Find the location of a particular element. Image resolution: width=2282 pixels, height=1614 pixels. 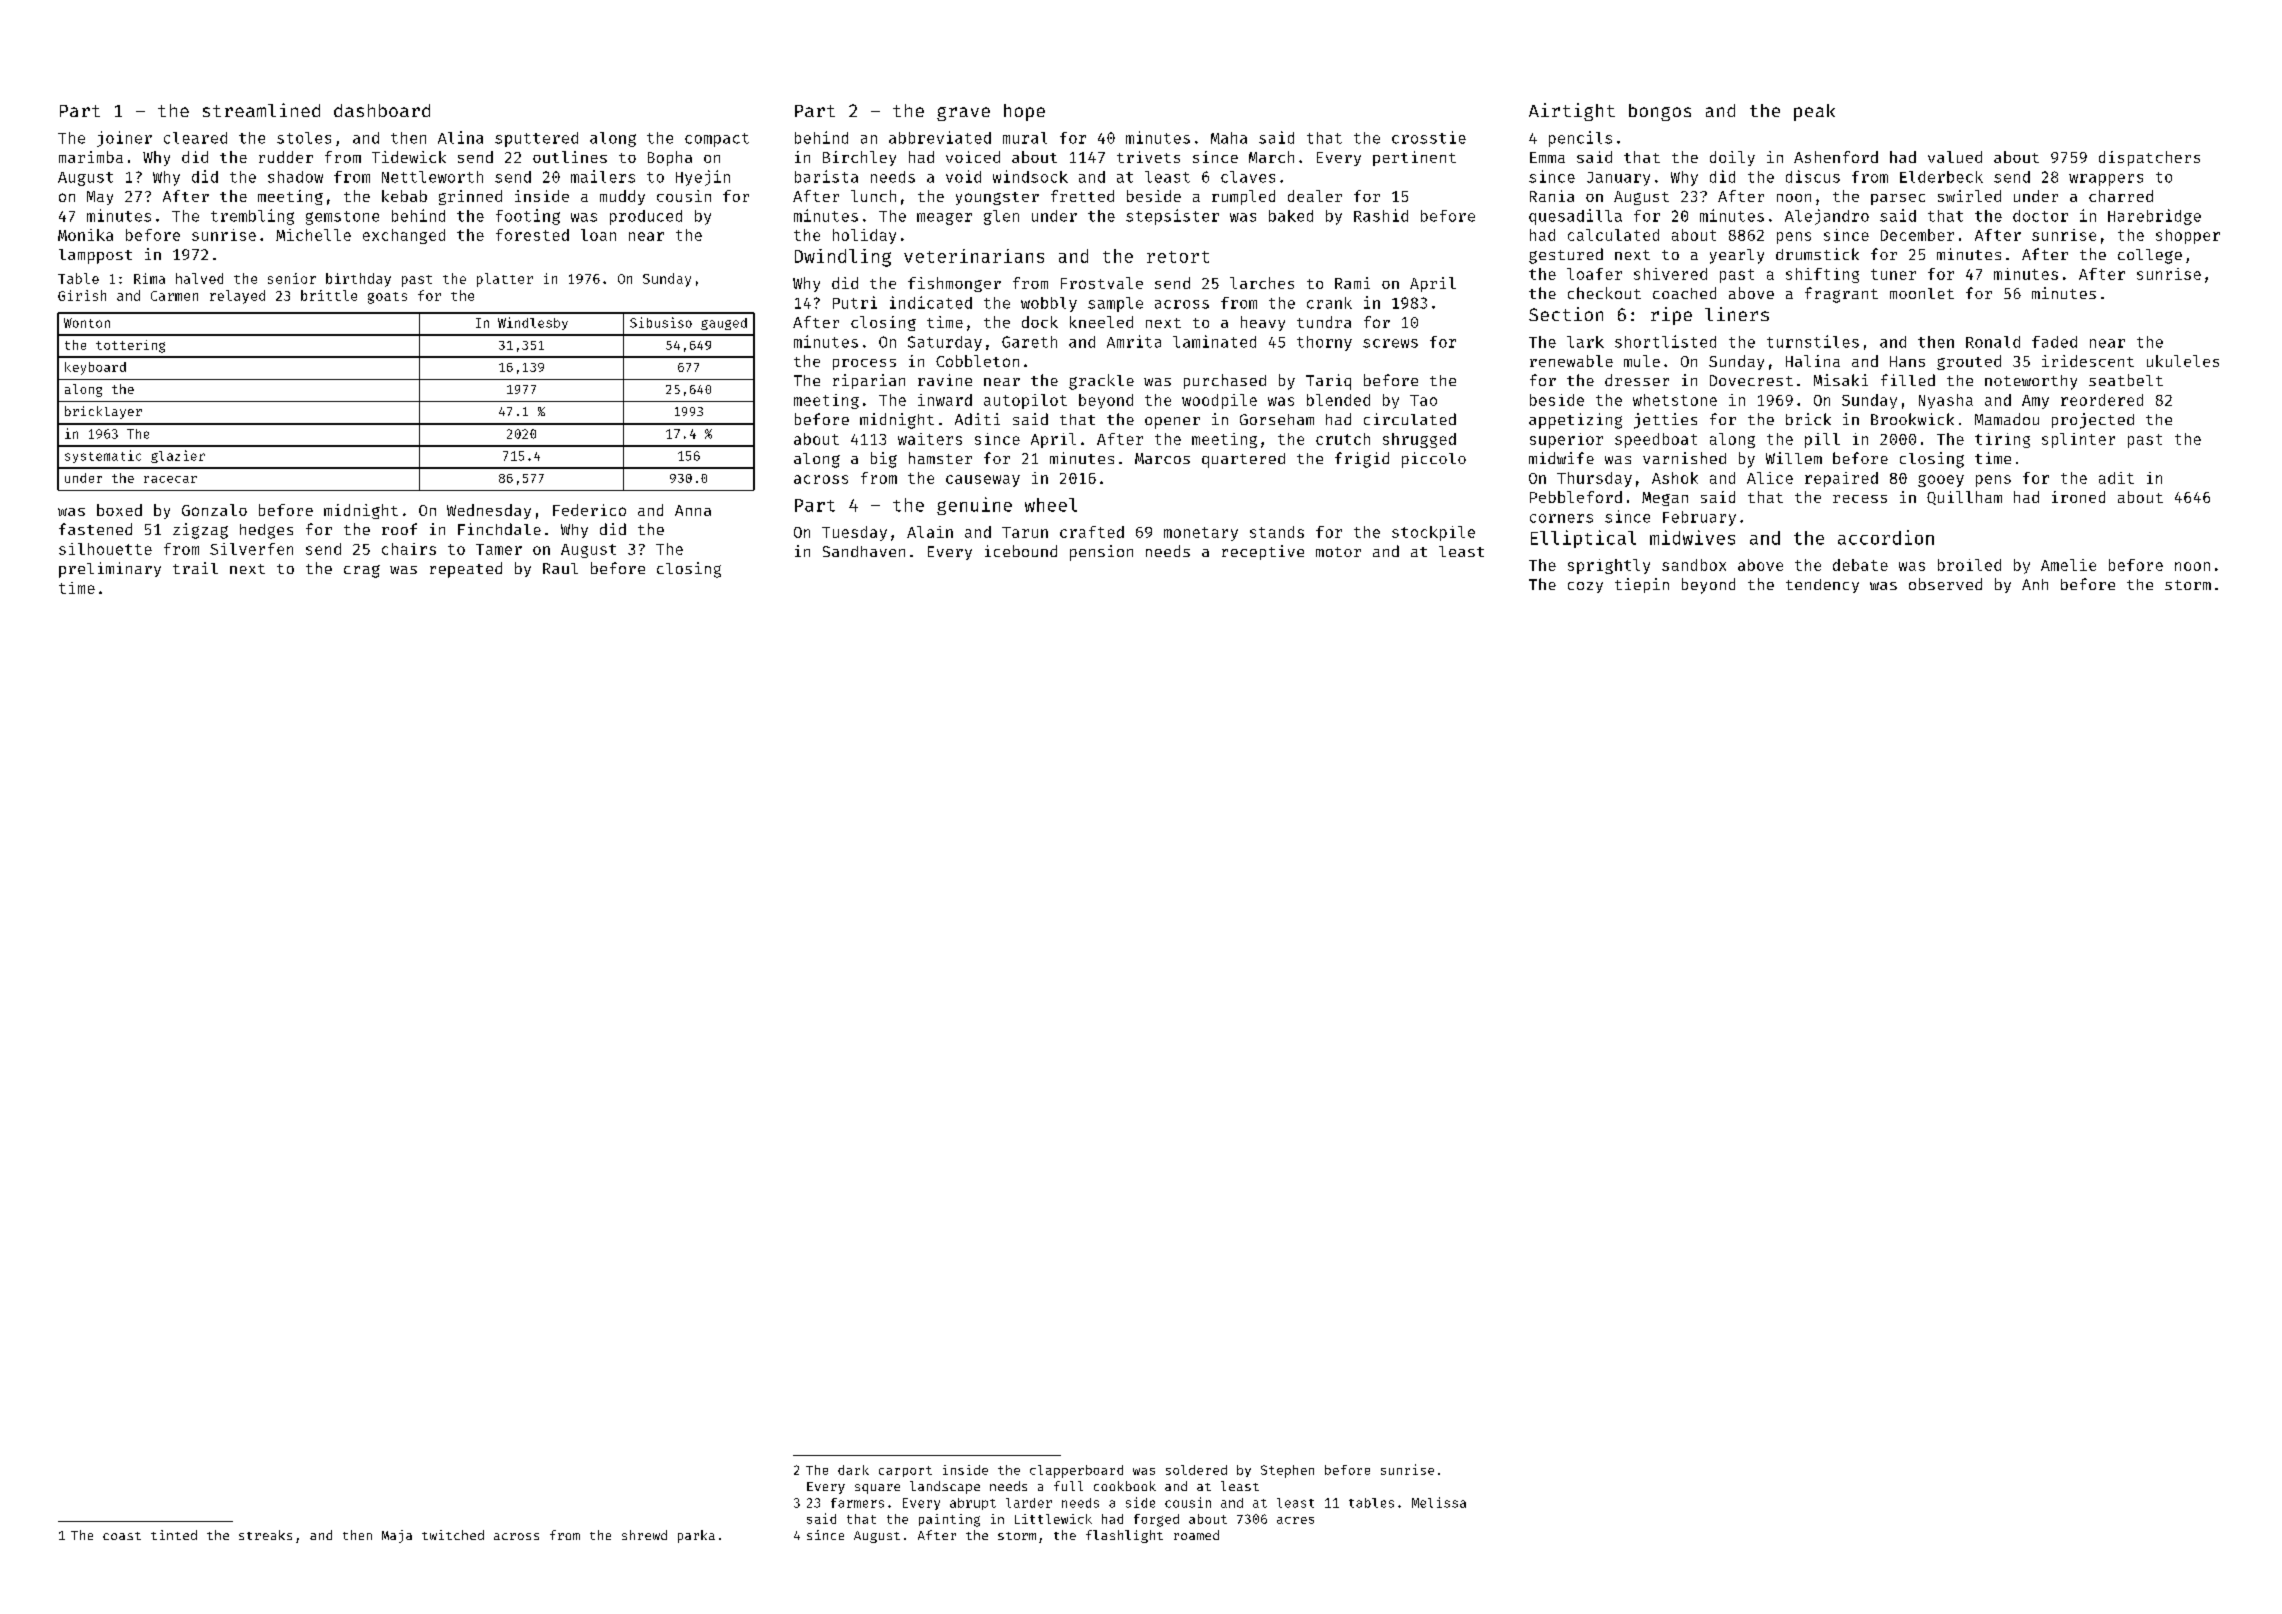

Sandhaven is located at coordinates (864, 551).
